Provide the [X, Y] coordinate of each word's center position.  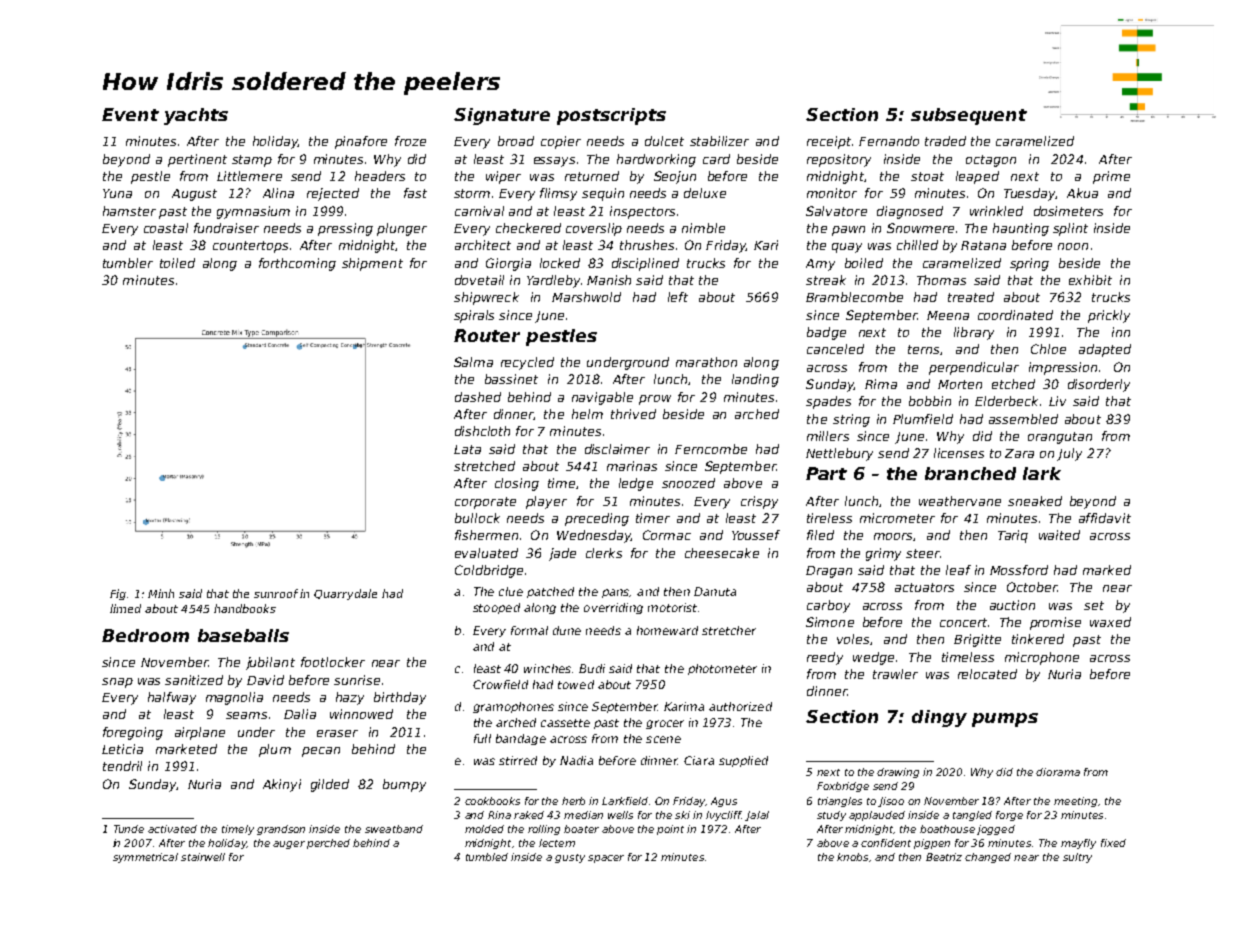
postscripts [611, 116]
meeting [1075, 802]
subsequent [969, 116]
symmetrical [145, 858]
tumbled [487, 857]
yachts [196, 116]
